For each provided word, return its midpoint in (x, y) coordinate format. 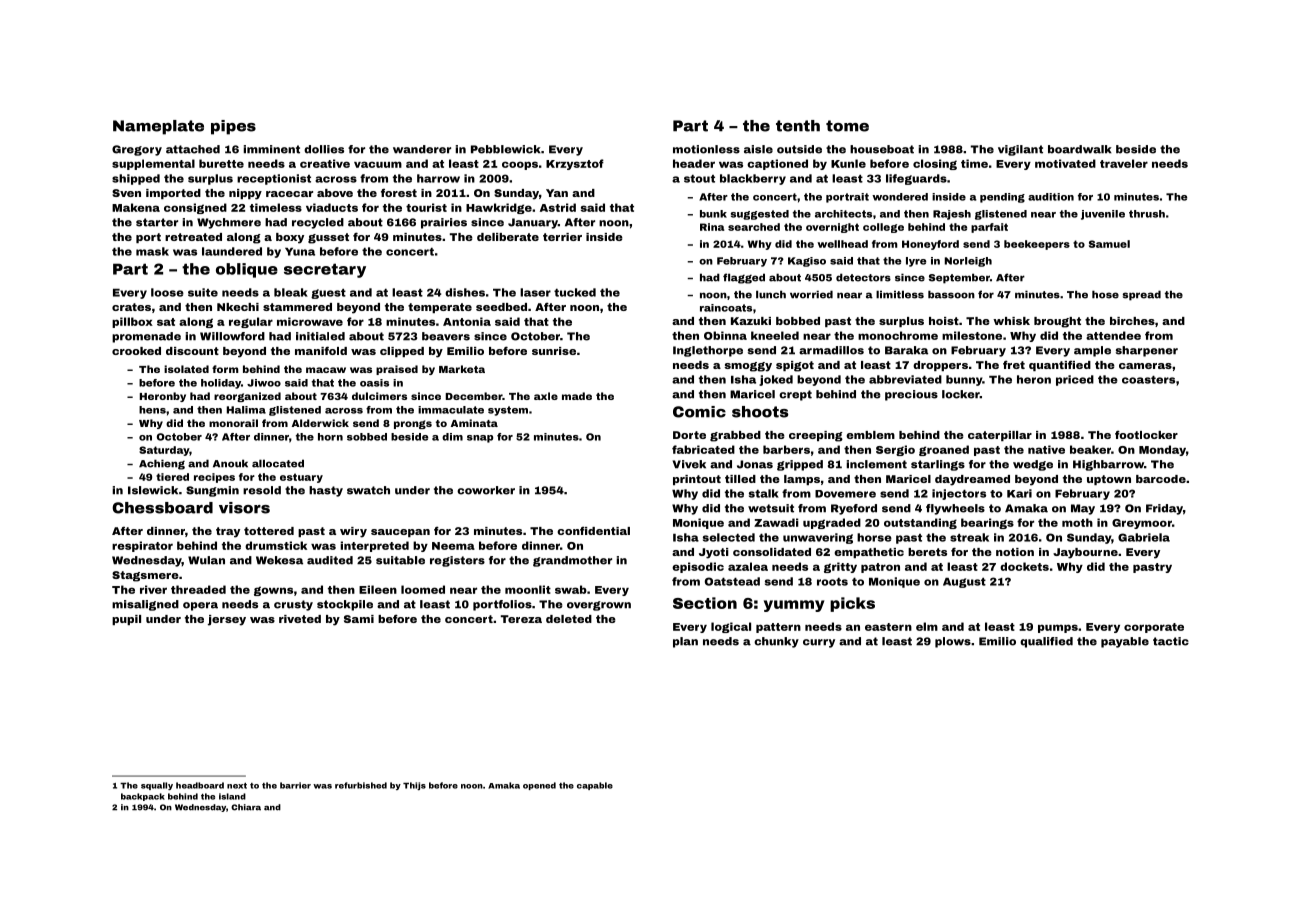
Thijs (414, 786)
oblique (247, 270)
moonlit (528, 589)
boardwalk (1080, 149)
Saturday (164, 451)
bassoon (951, 294)
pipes (233, 127)
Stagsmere (145, 576)
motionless (706, 149)
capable (595, 786)
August (964, 583)
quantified (1060, 366)
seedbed (501, 307)
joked (776, 380)
